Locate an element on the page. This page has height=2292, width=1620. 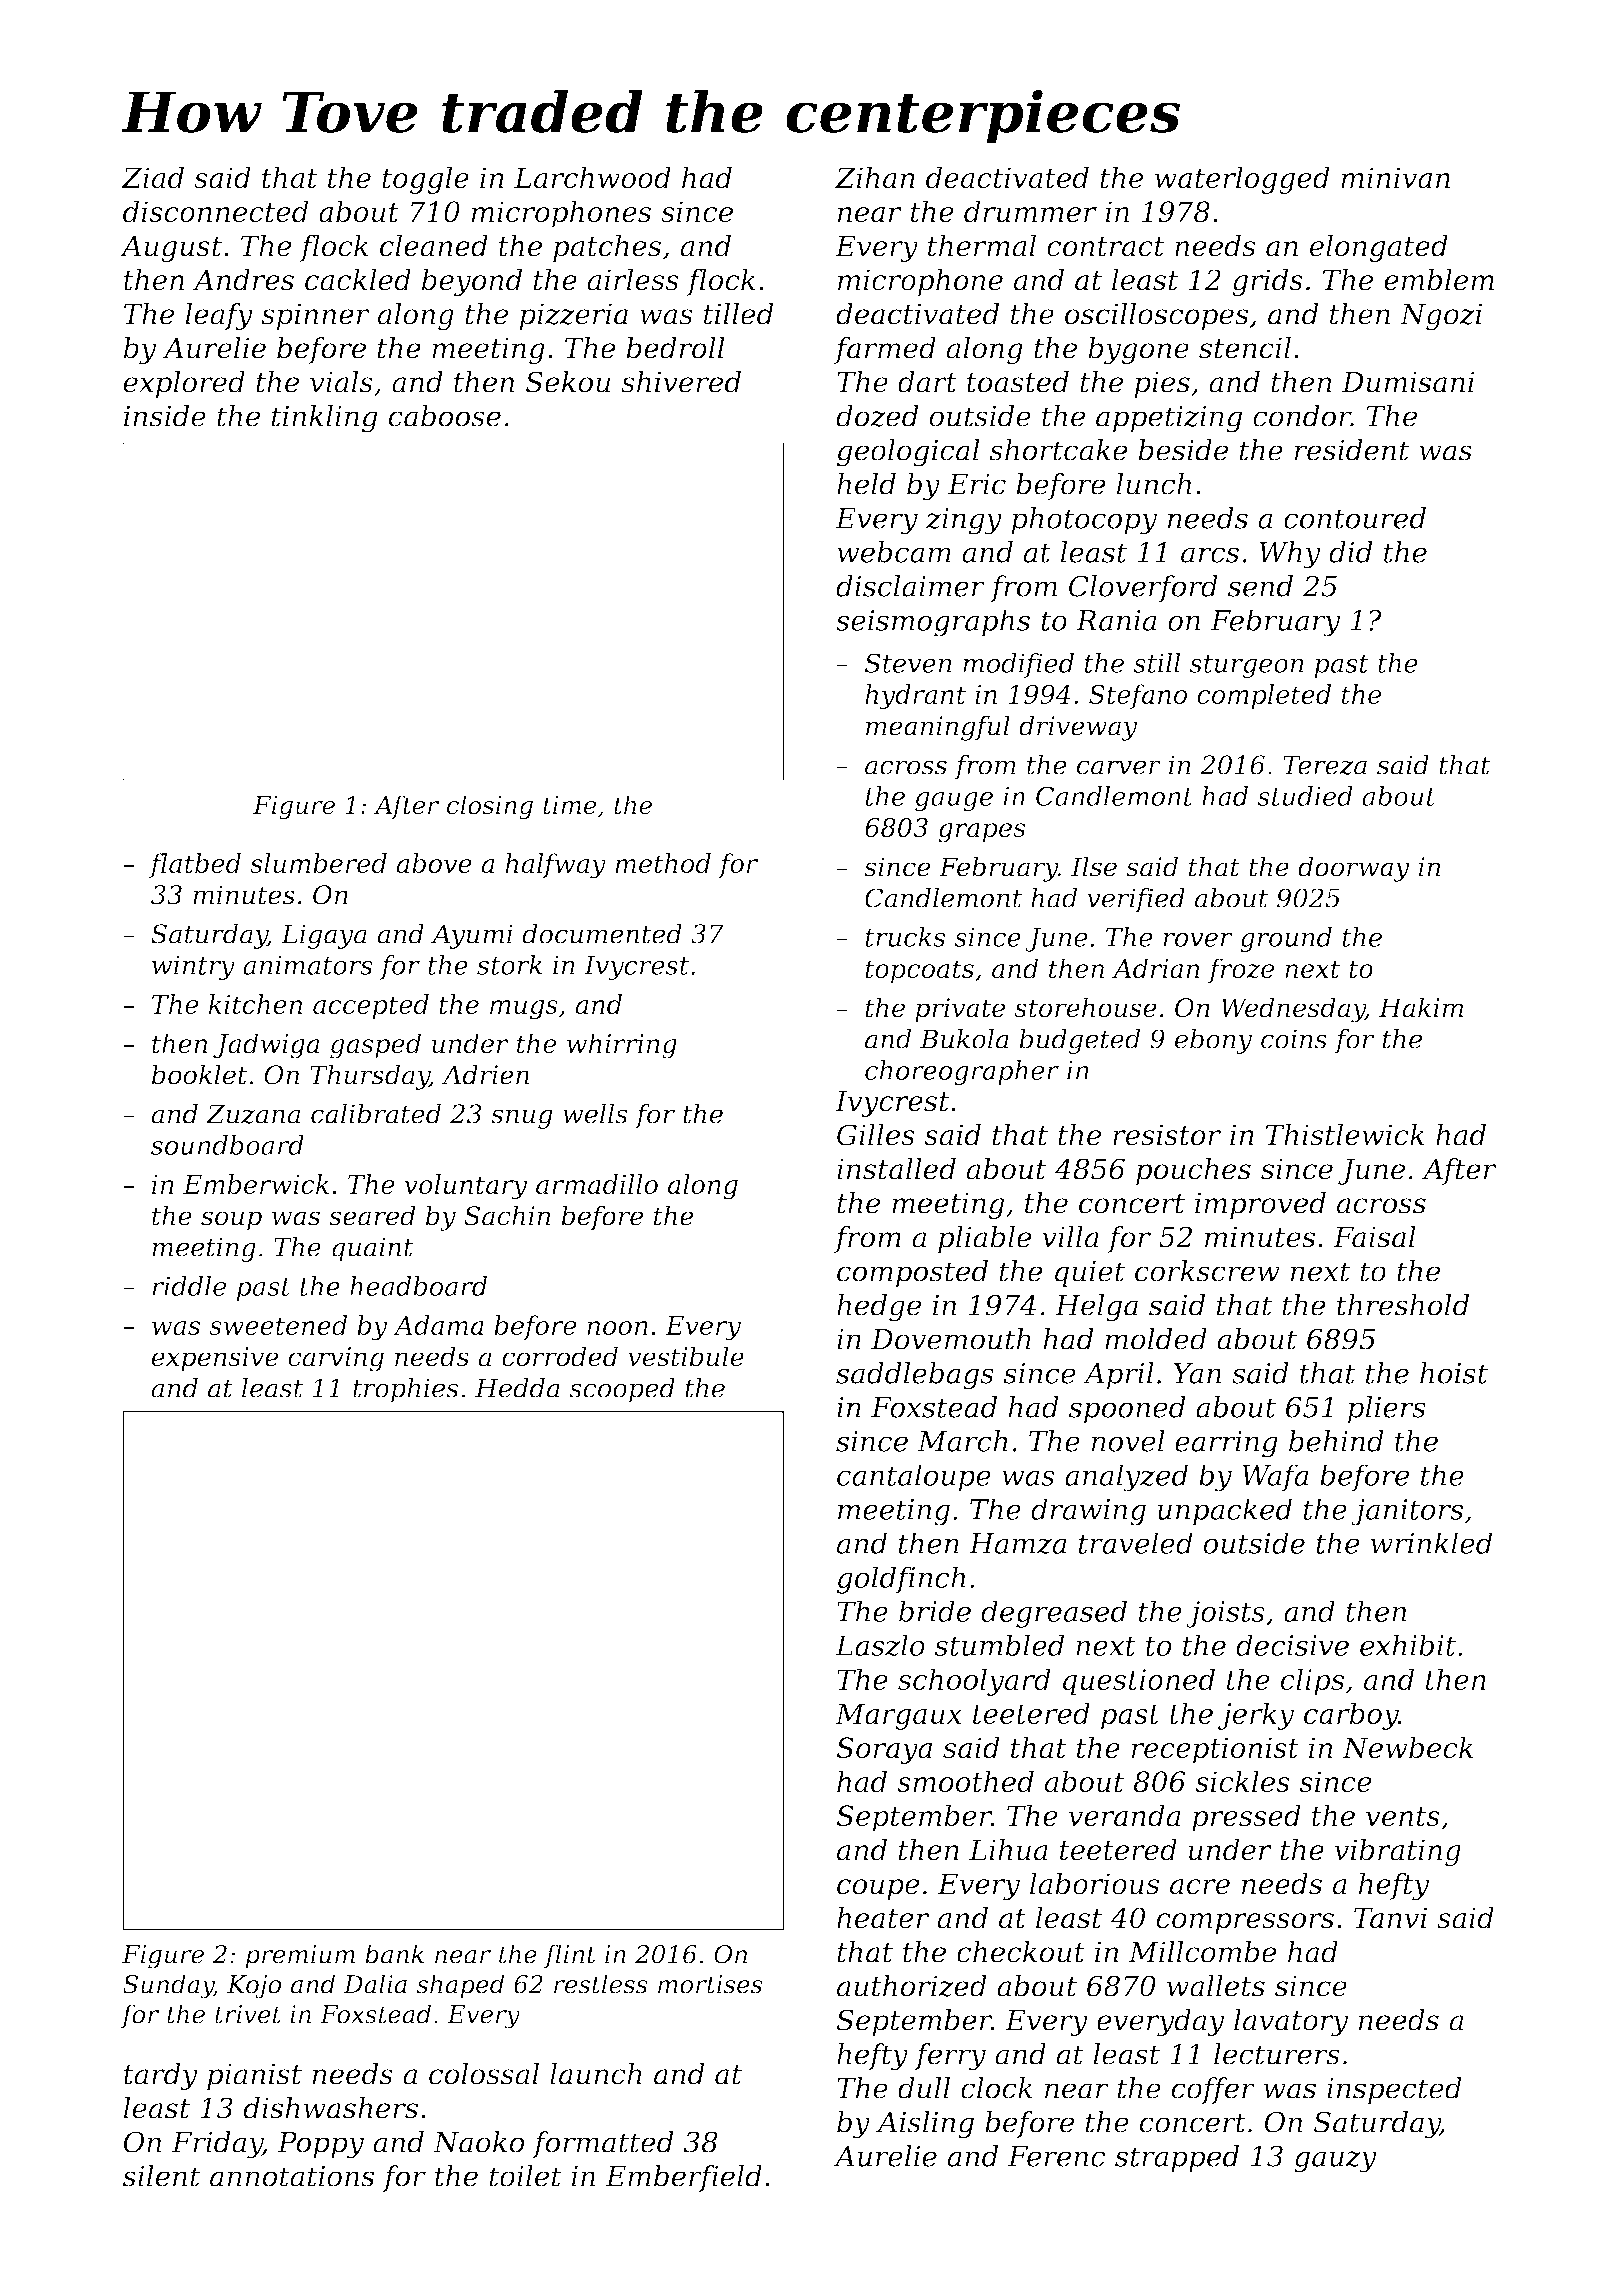
emblem is located at coordinates (1439, 280).
